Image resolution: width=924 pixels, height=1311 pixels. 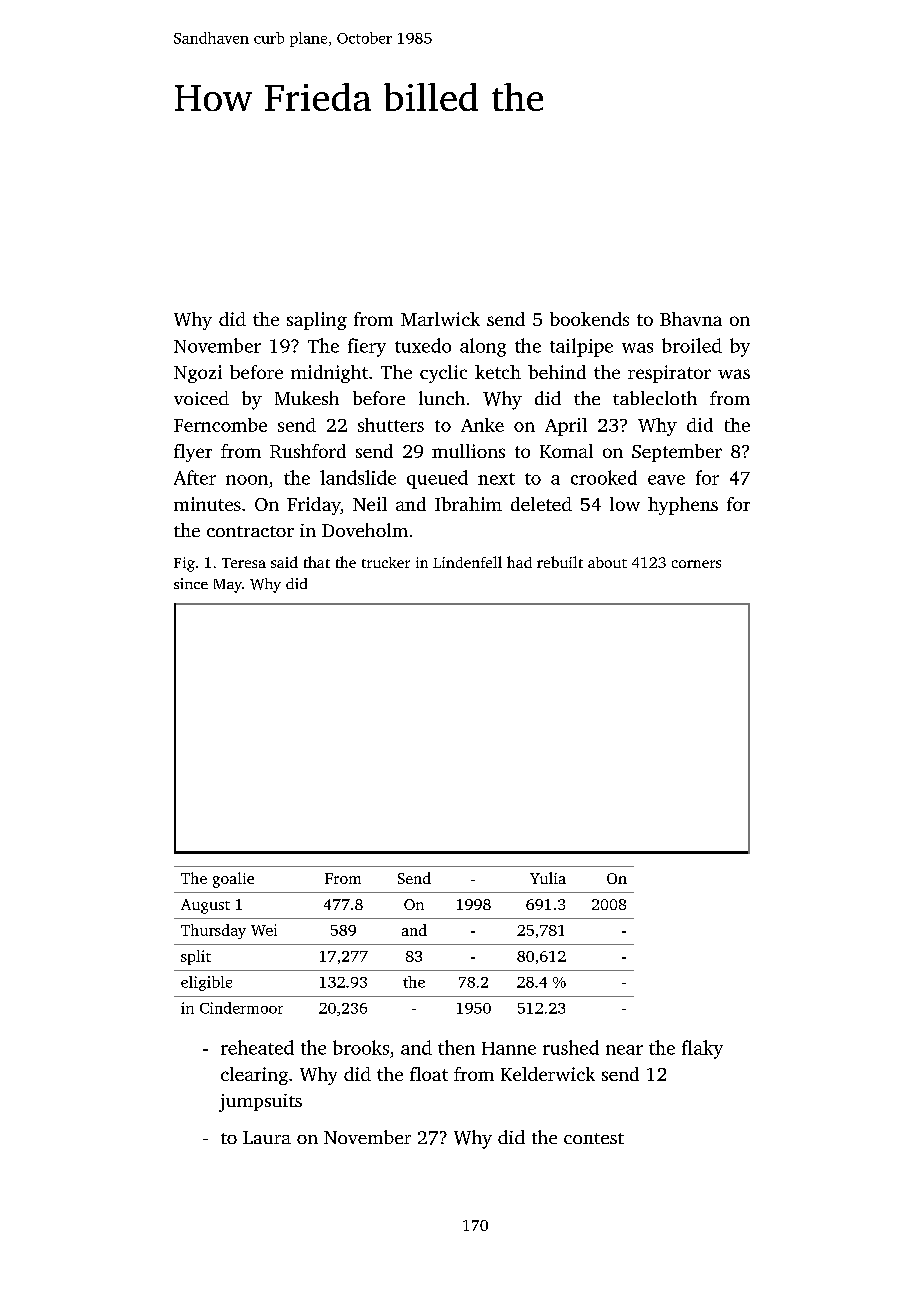 What do you see at coordinates (267, 1137) in the document?
I see `Laura` at bounding box center [267, 1137].
